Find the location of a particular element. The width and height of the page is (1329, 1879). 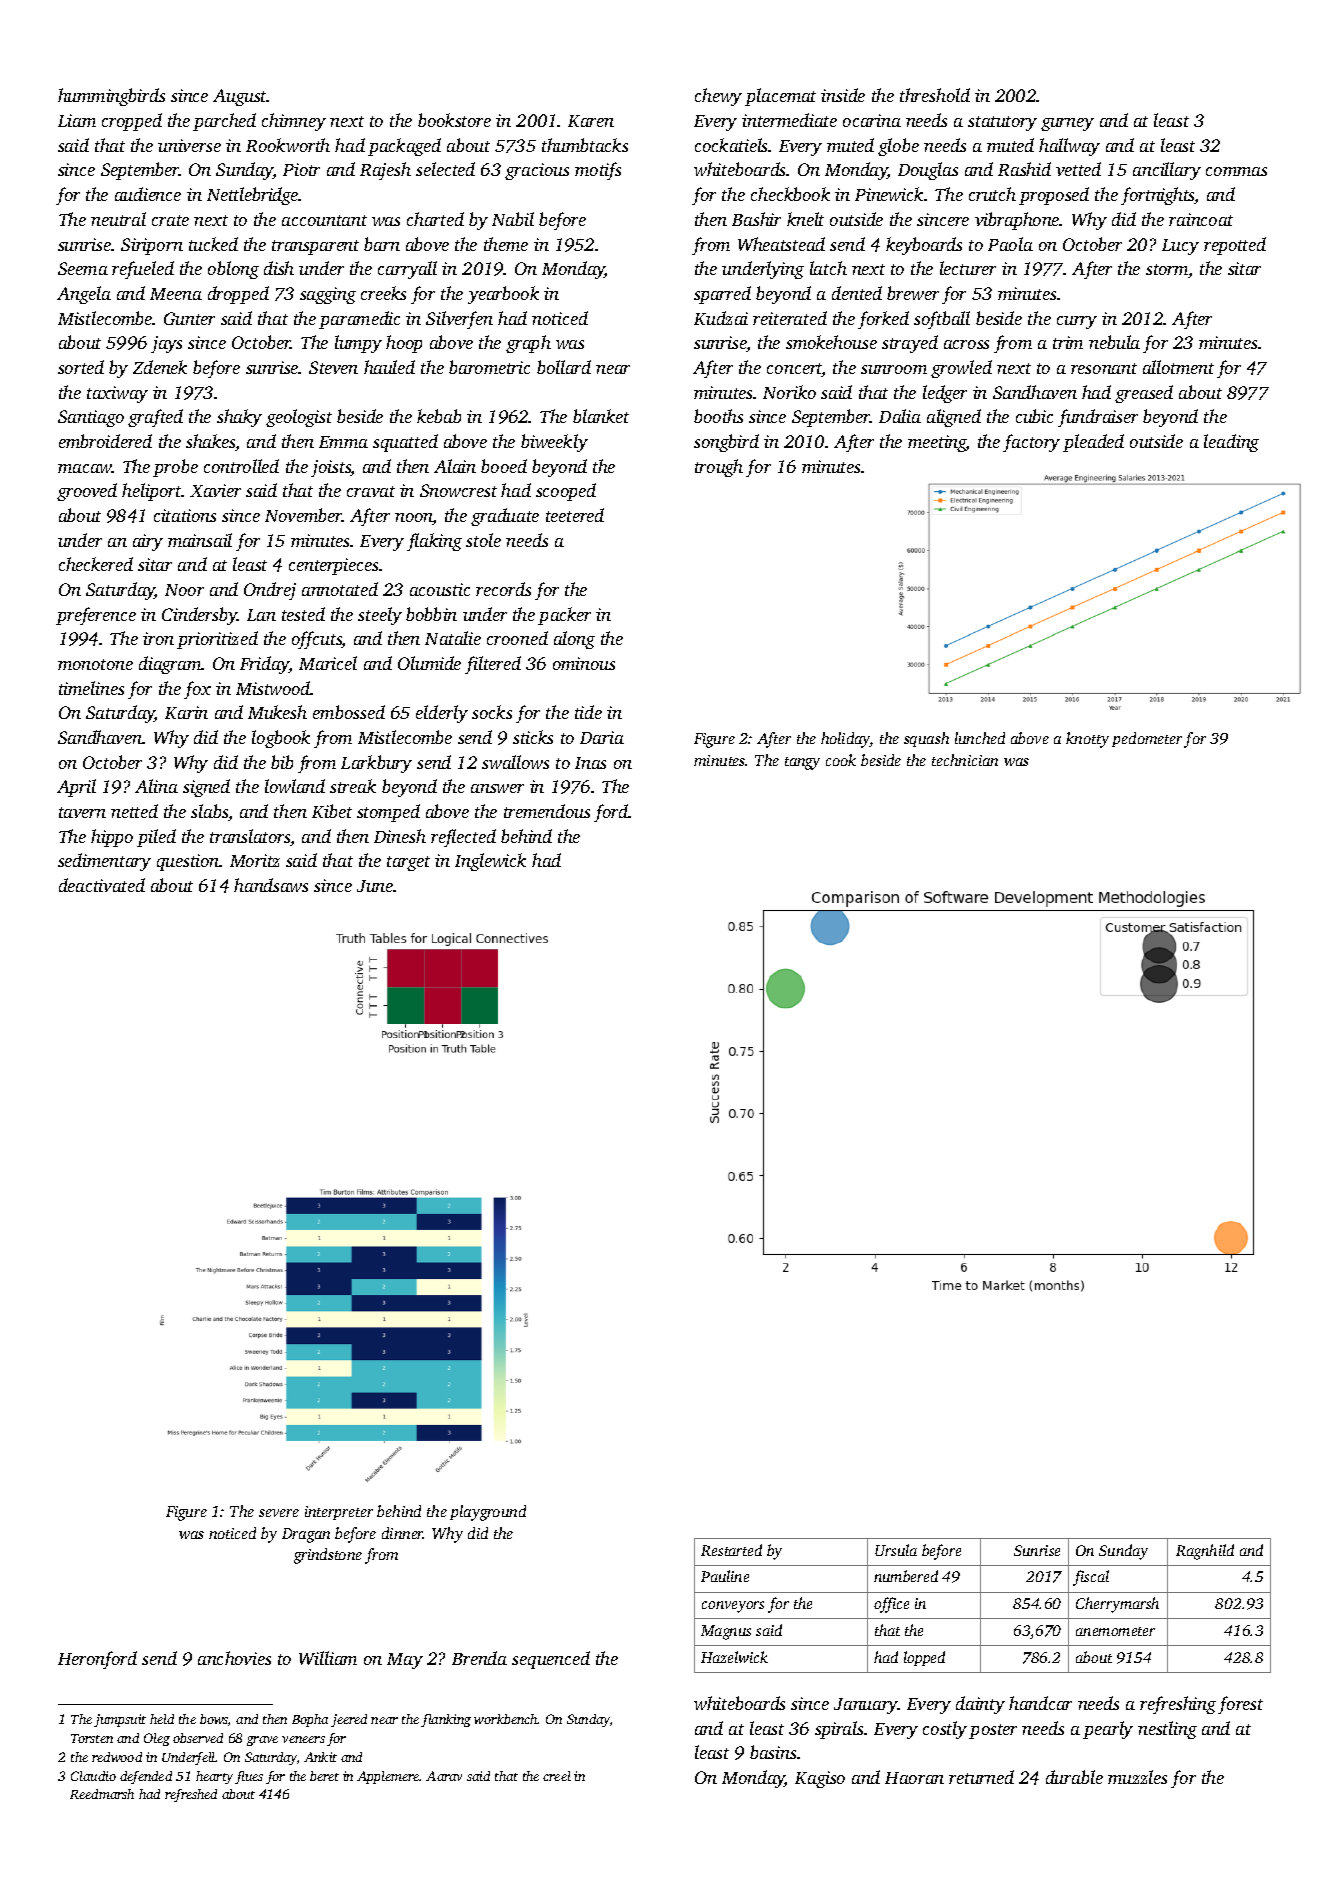

Piotr is located at coordinates (301, 169).
